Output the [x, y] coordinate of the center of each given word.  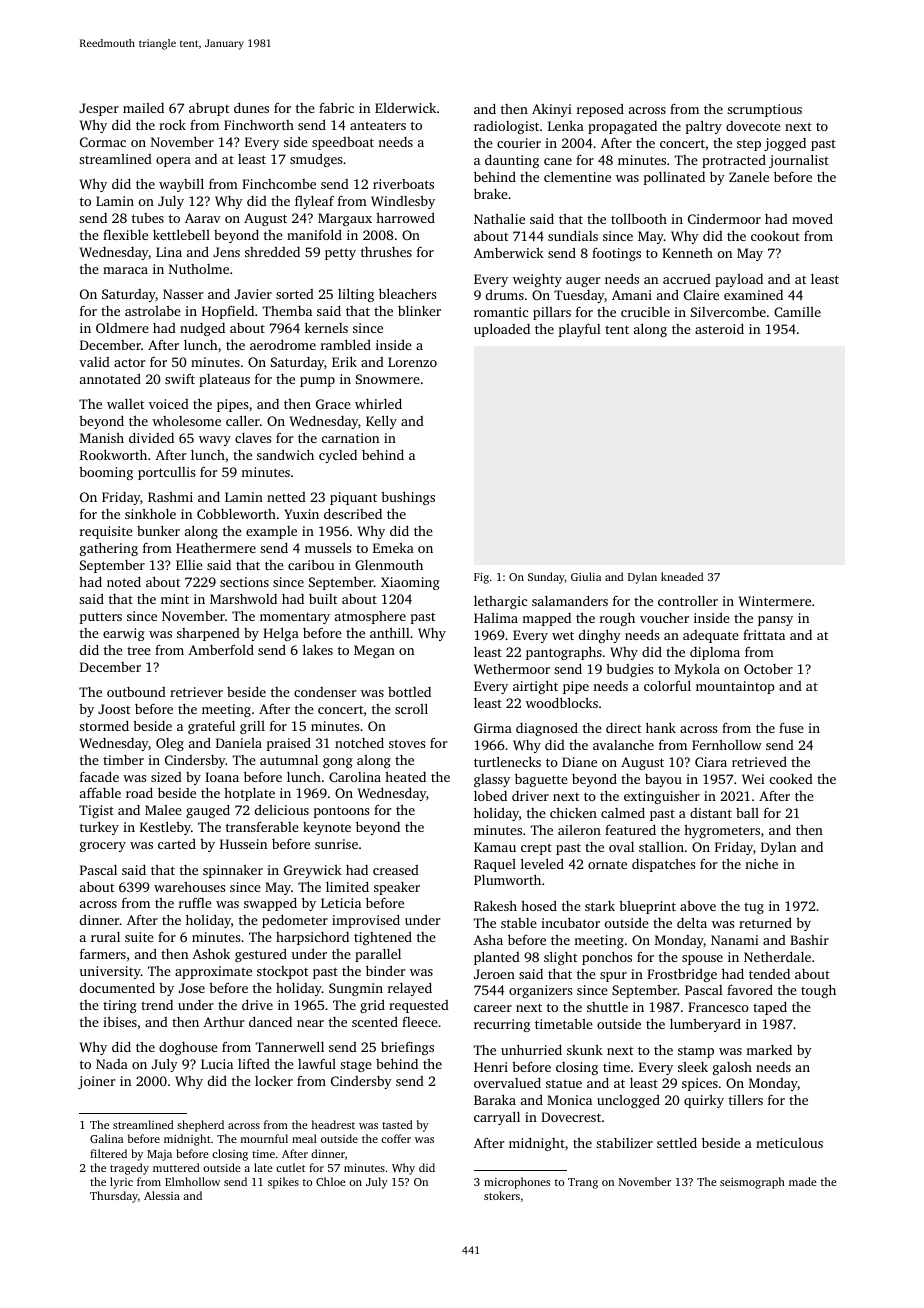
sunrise [336, 844]
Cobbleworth [236, 514]
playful [580, 330]
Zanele [749, 177]
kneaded [682, 576]
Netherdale [777, 957]
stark [600, 906]
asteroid [719, 329]
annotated [110, 379]
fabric [336, 107]
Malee [163, 810]
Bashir [809, 940]
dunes [251, 108]
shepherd [200, 1126]
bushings [408, 498]
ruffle [195, 902]
